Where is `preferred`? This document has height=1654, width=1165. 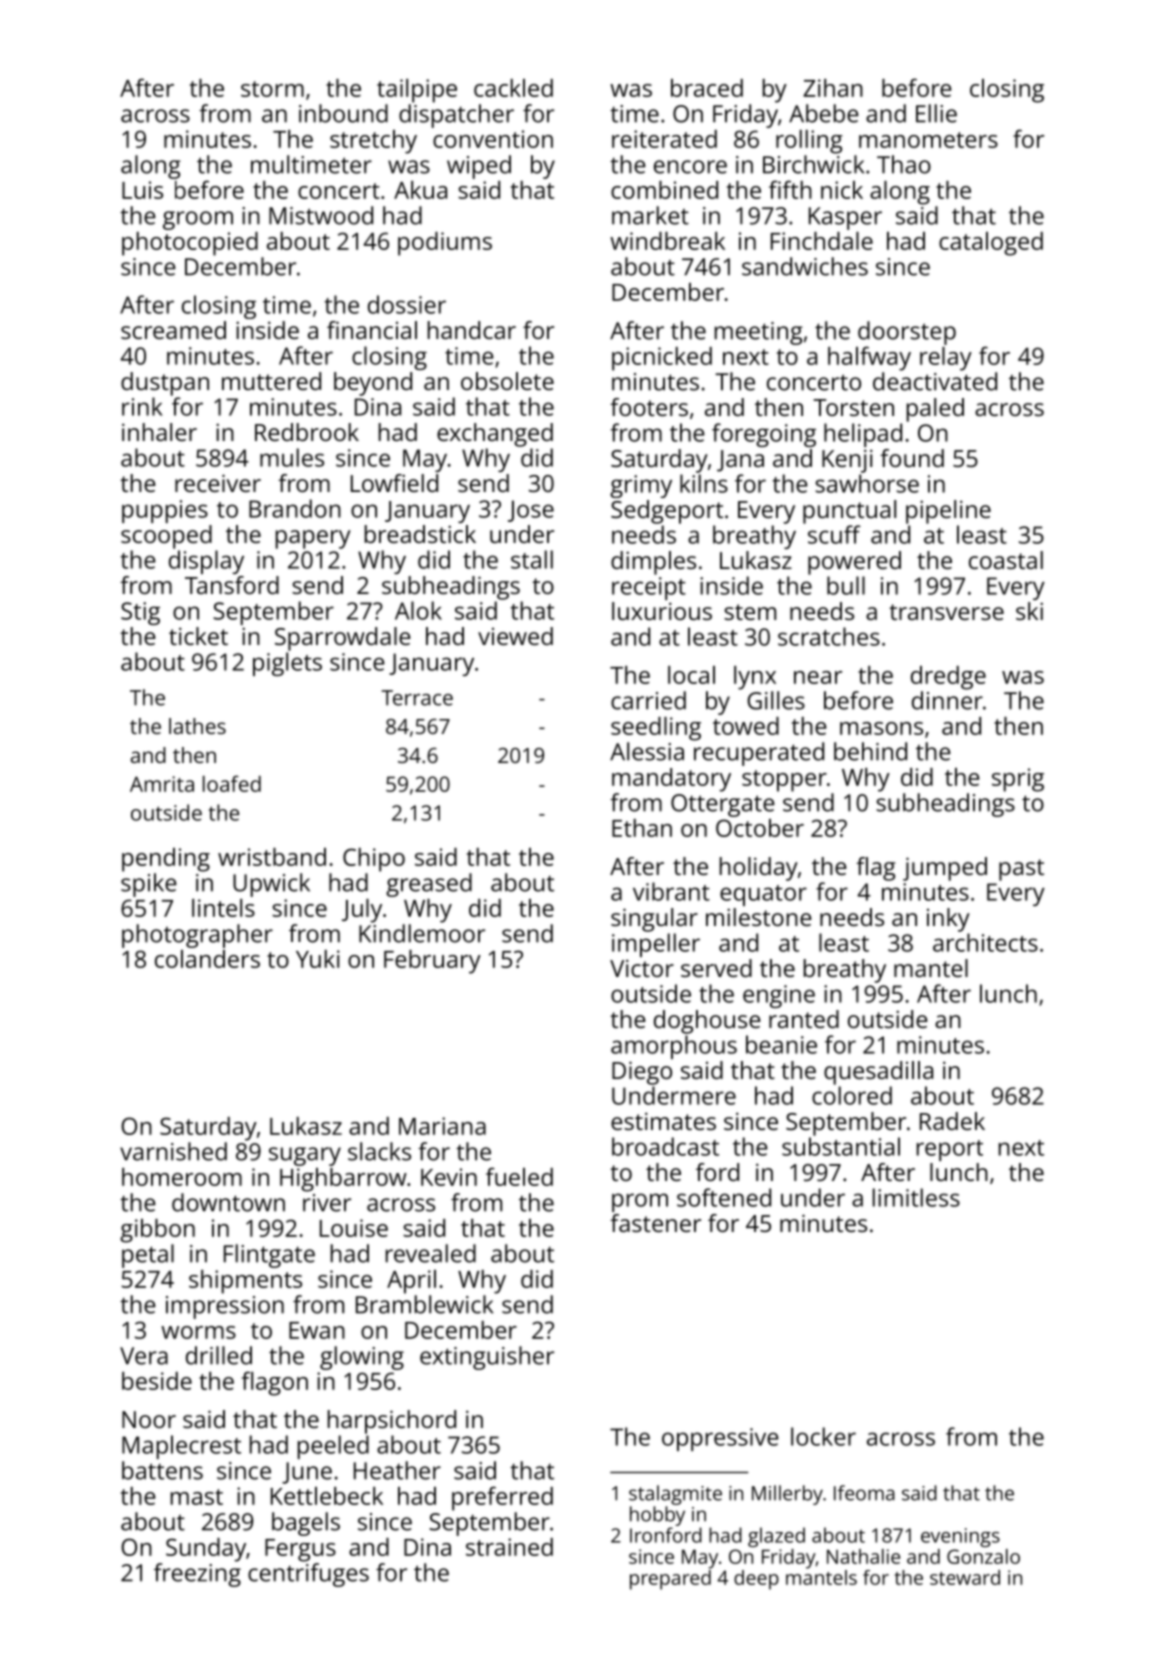 preferred is located at coordinates (502, 1498).
